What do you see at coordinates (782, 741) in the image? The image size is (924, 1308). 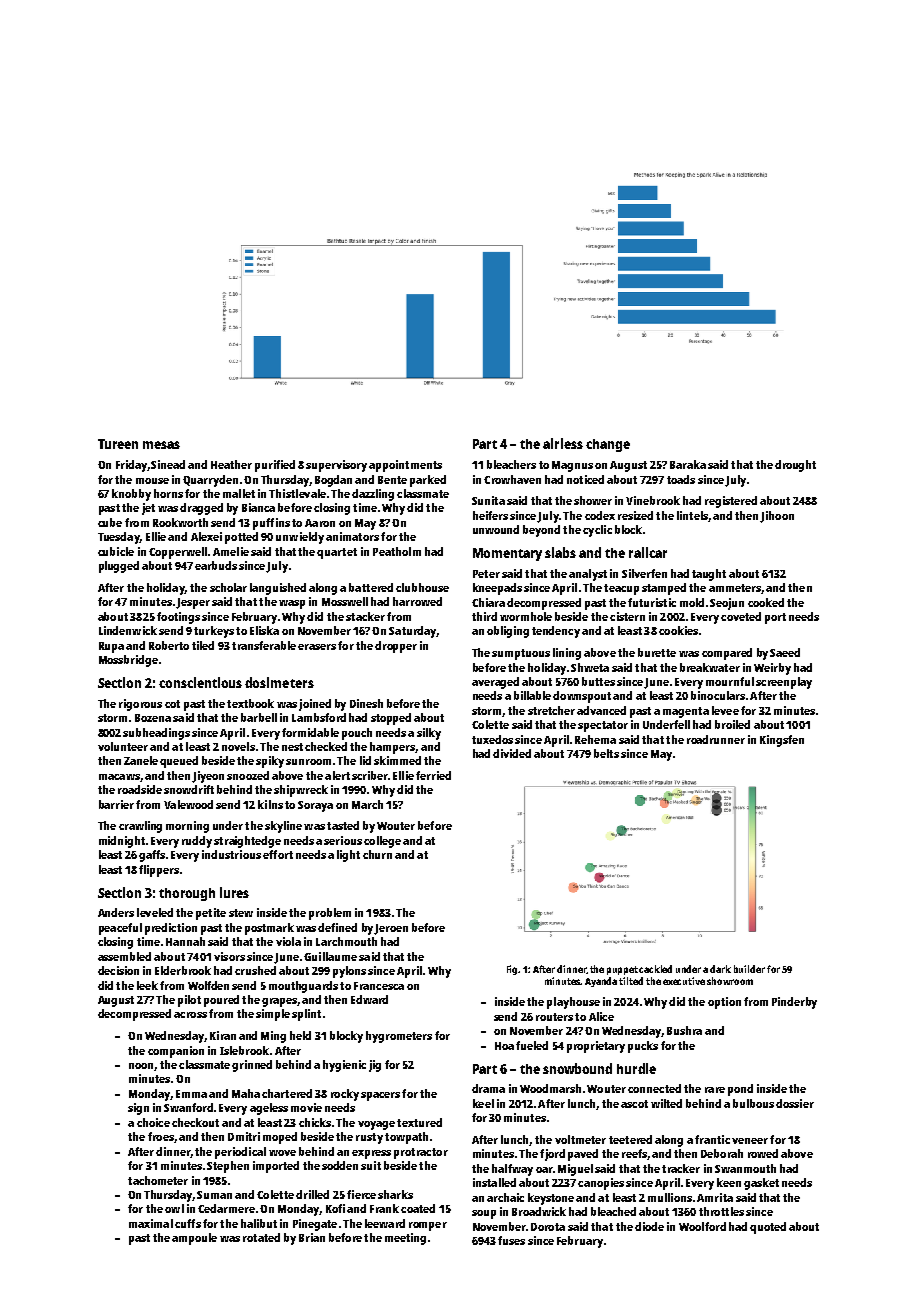 I see `Kingsfen` at bounding box center [782, 741].
